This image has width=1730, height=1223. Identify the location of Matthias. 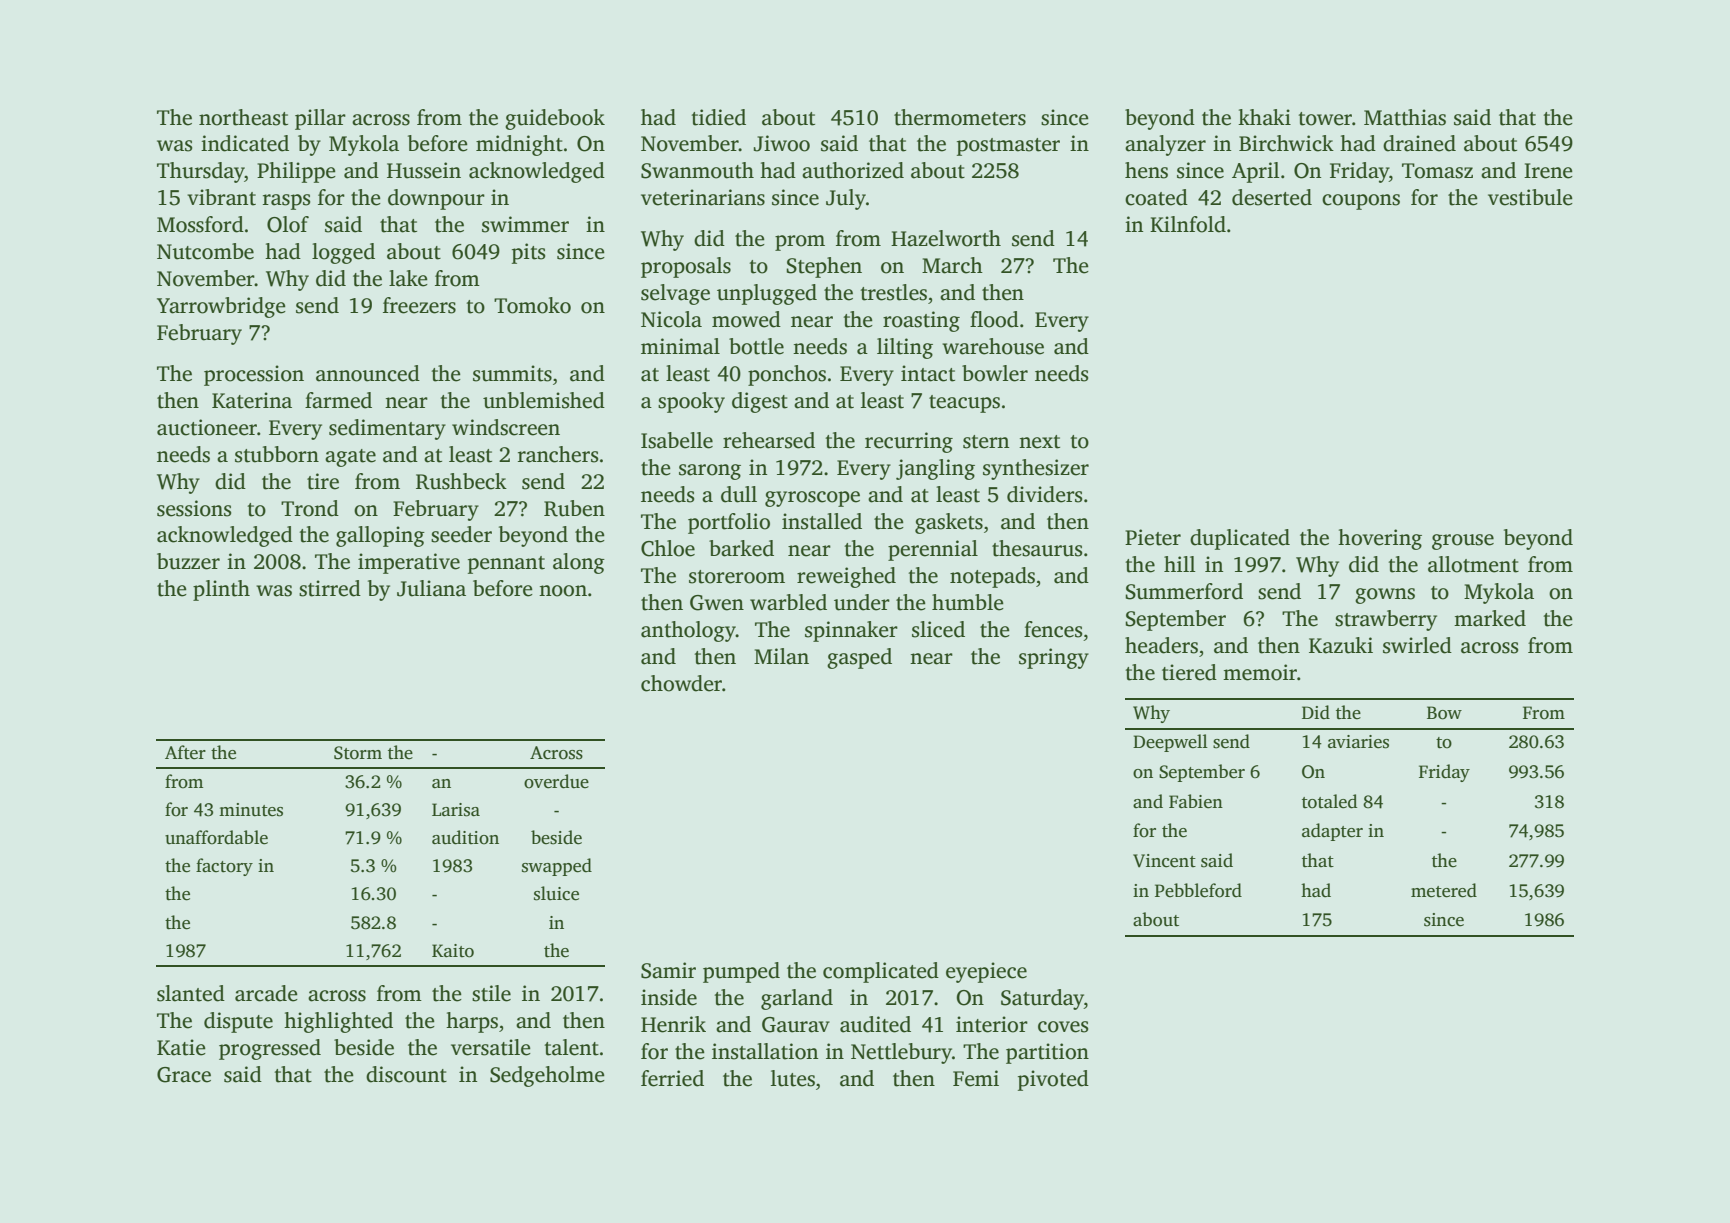
(1405, 117).
